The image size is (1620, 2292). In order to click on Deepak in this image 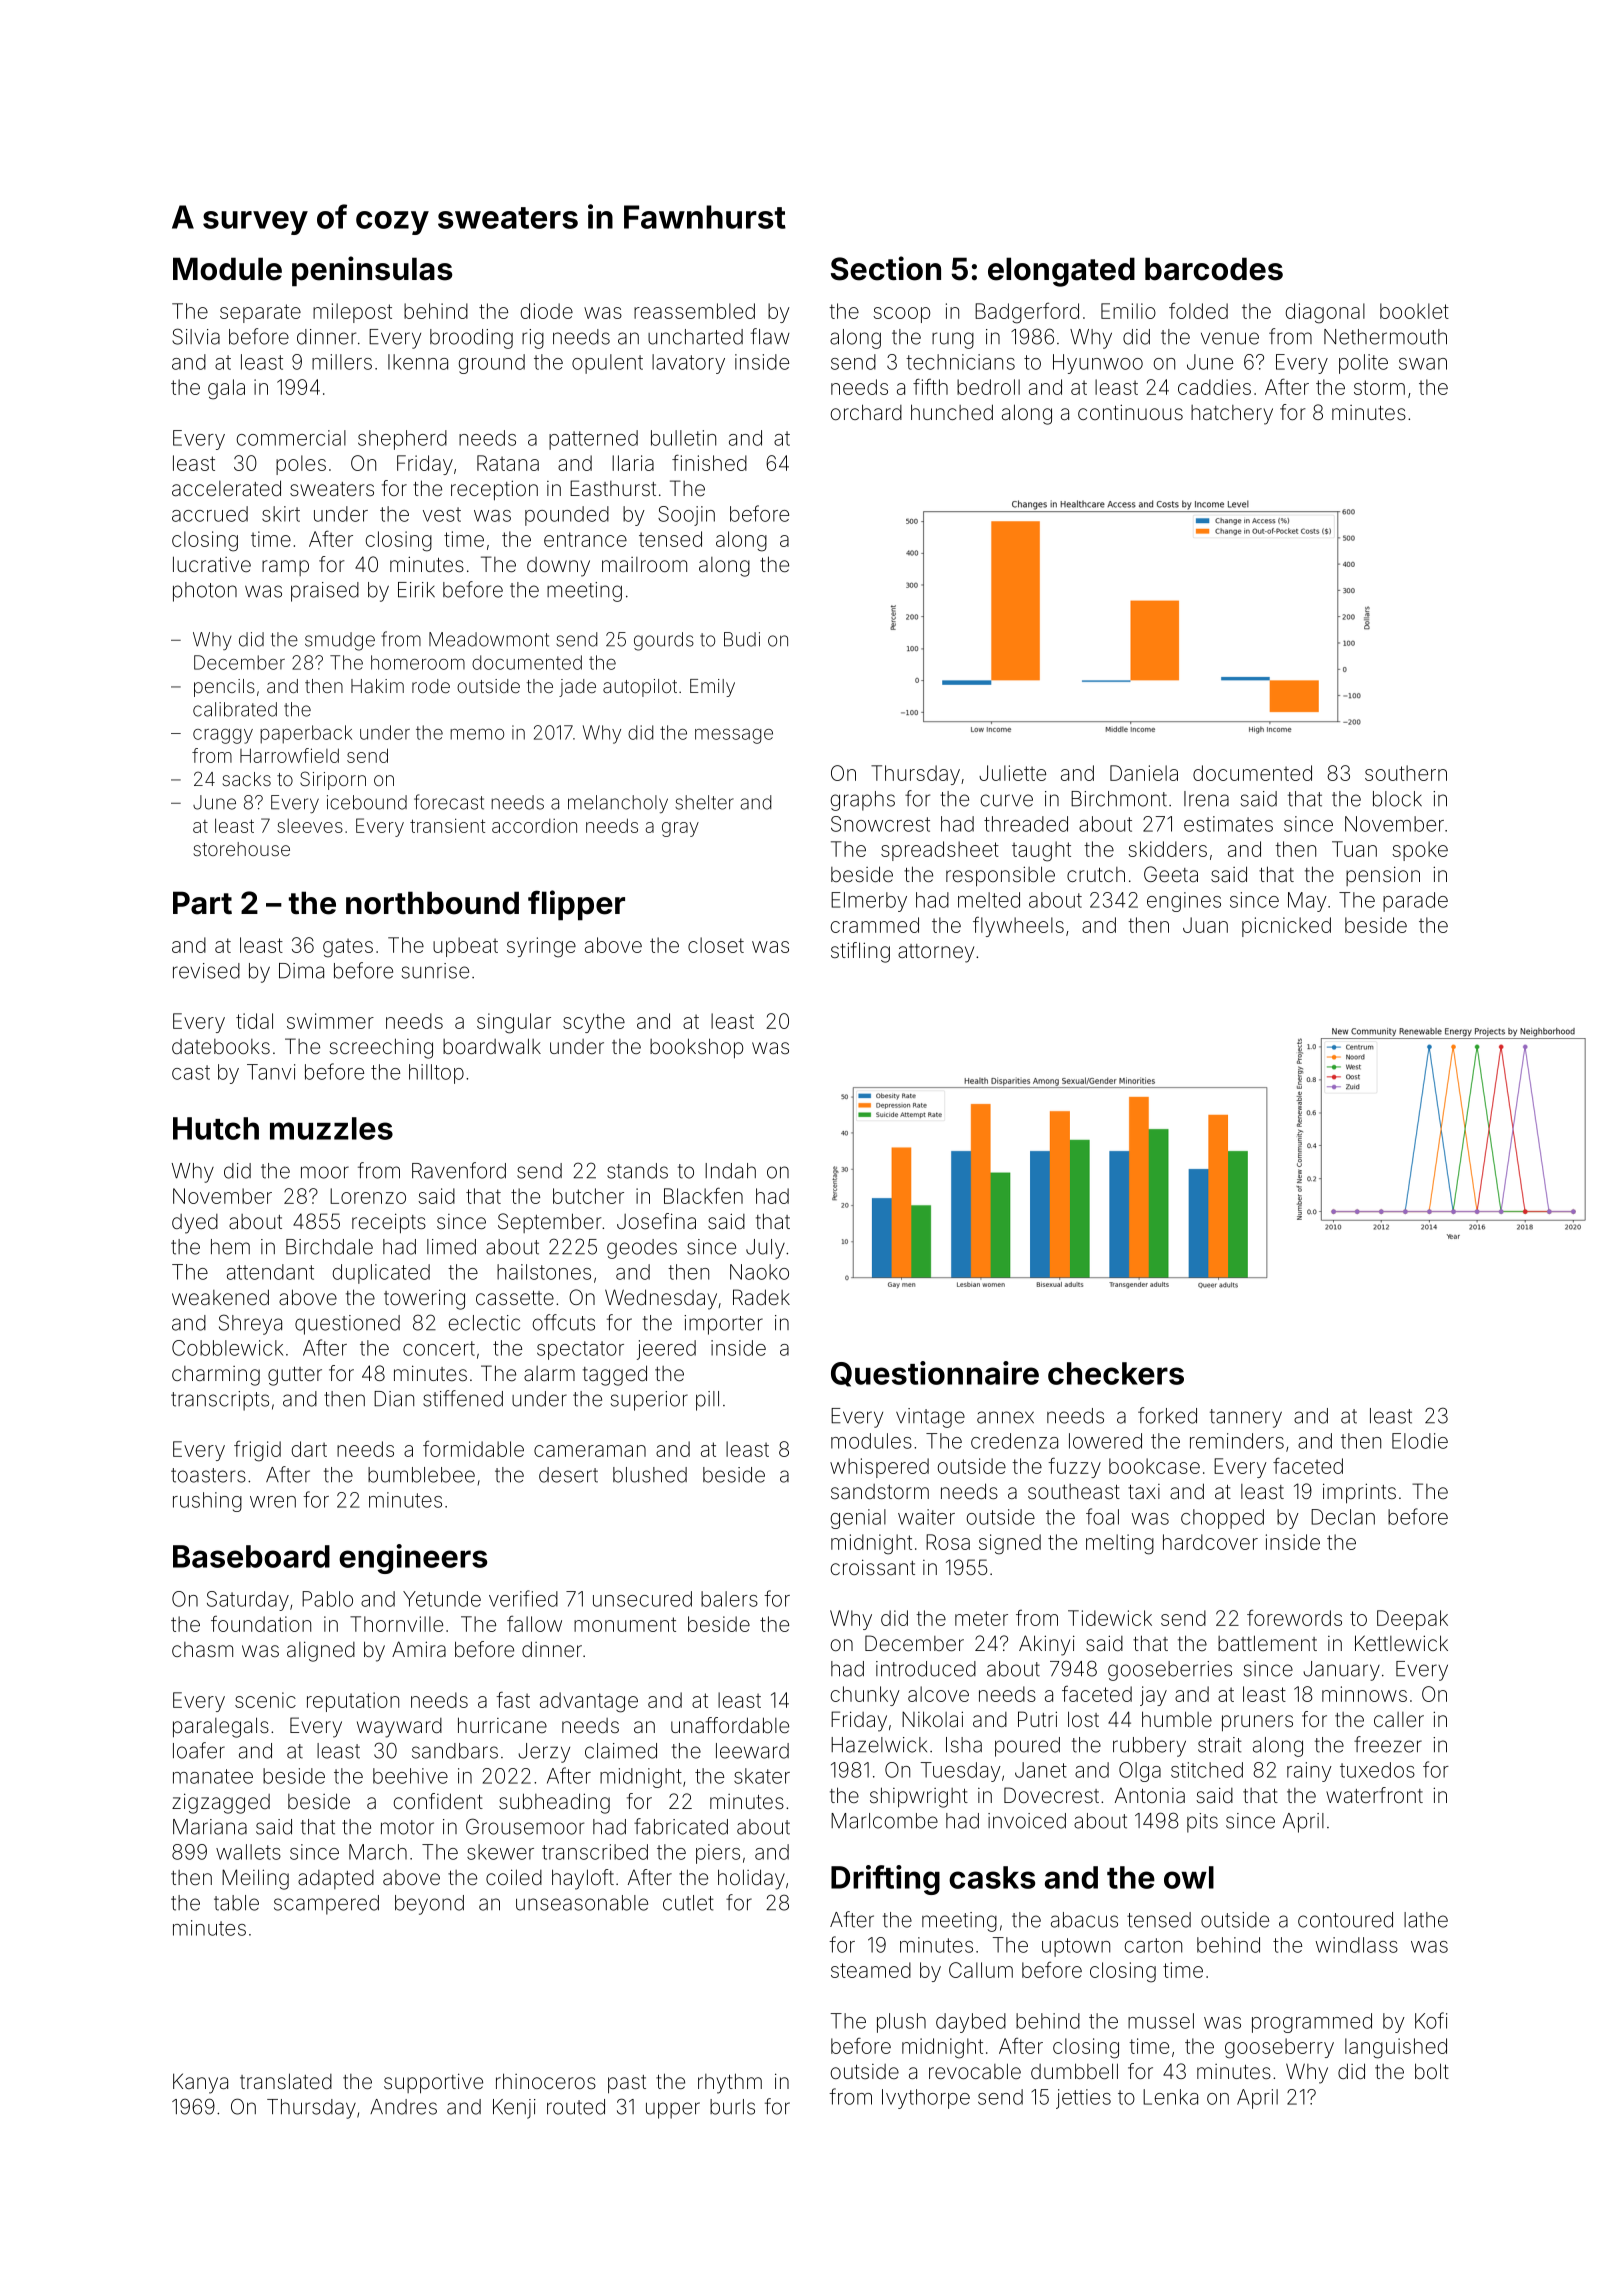, I will do `click(1412, 1620)`.
